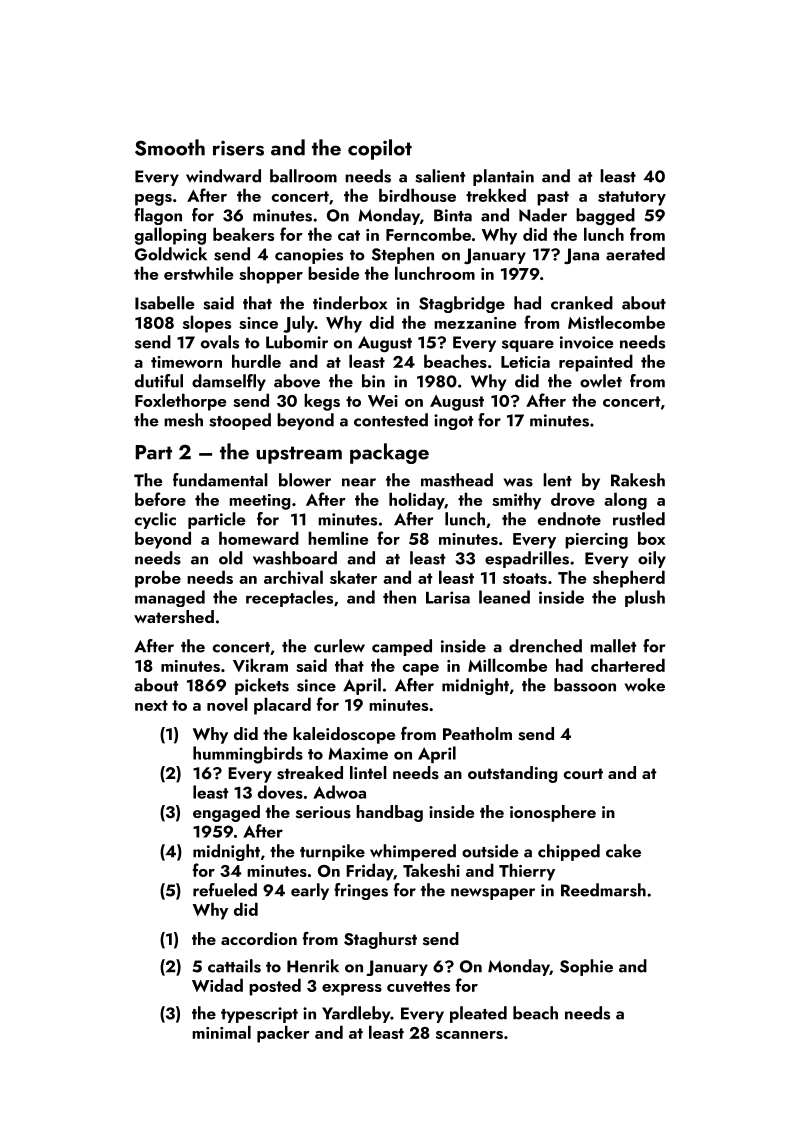 The width and height of the screenshot is (800, 1135). What do you see at coordinates (601, 381) in the screenshot?
I see `owlet` at bounding box center [601, 381].
